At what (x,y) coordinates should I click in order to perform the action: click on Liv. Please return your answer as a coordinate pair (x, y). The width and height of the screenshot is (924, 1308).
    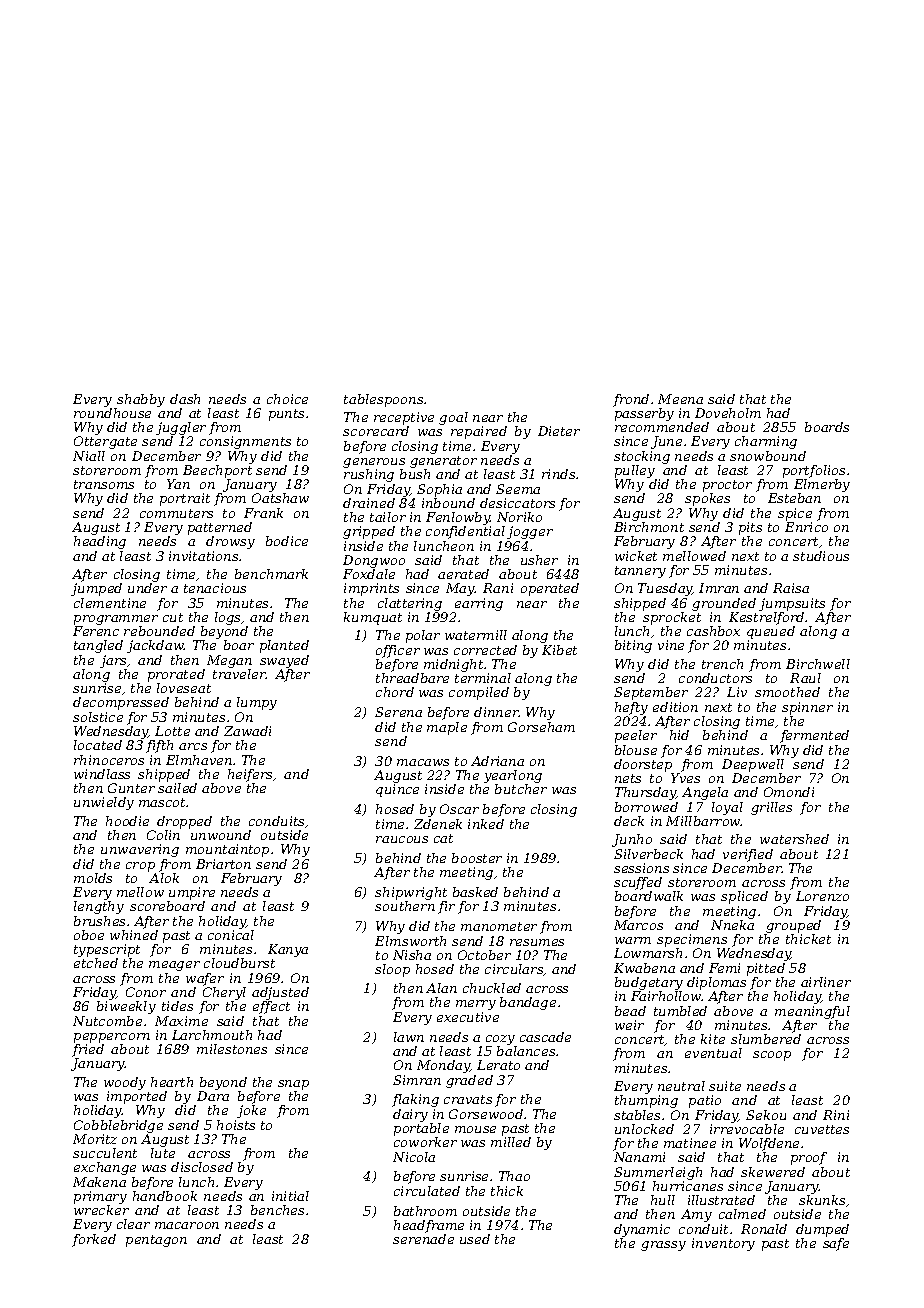
    Looking at the image, I should click on (737, 692).
